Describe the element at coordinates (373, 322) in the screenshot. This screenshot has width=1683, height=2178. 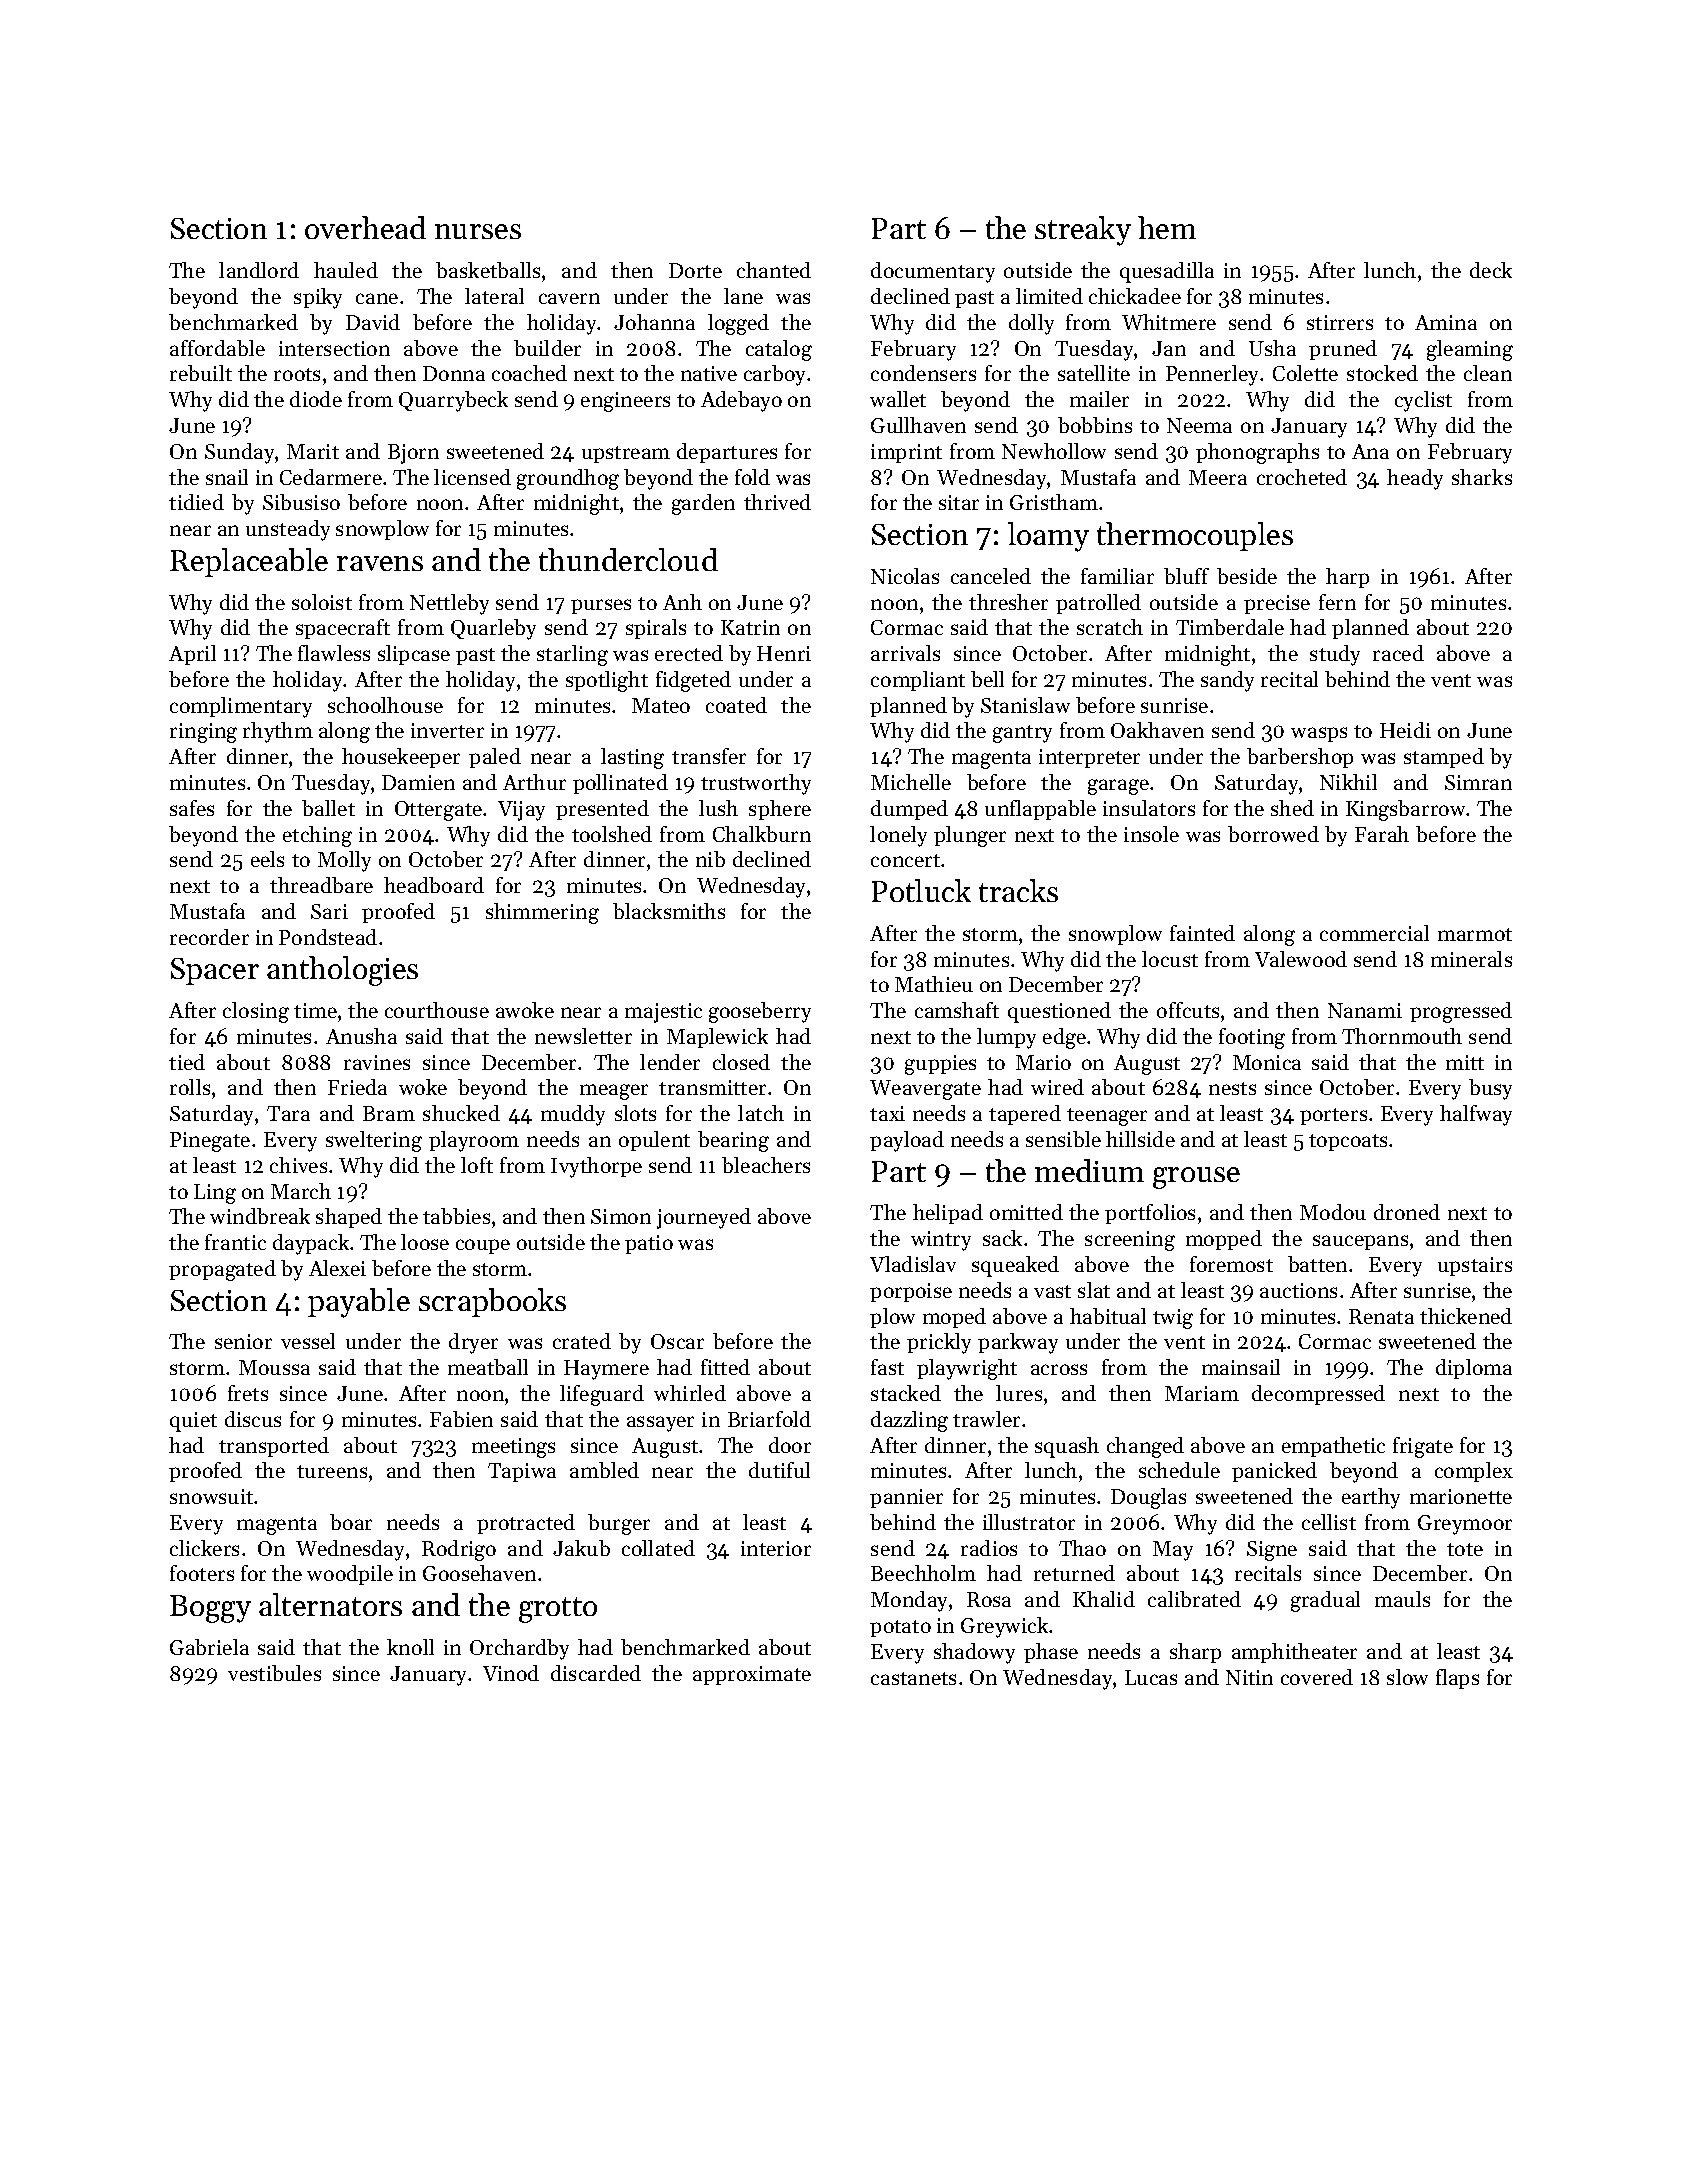
I see `David` at that location.
